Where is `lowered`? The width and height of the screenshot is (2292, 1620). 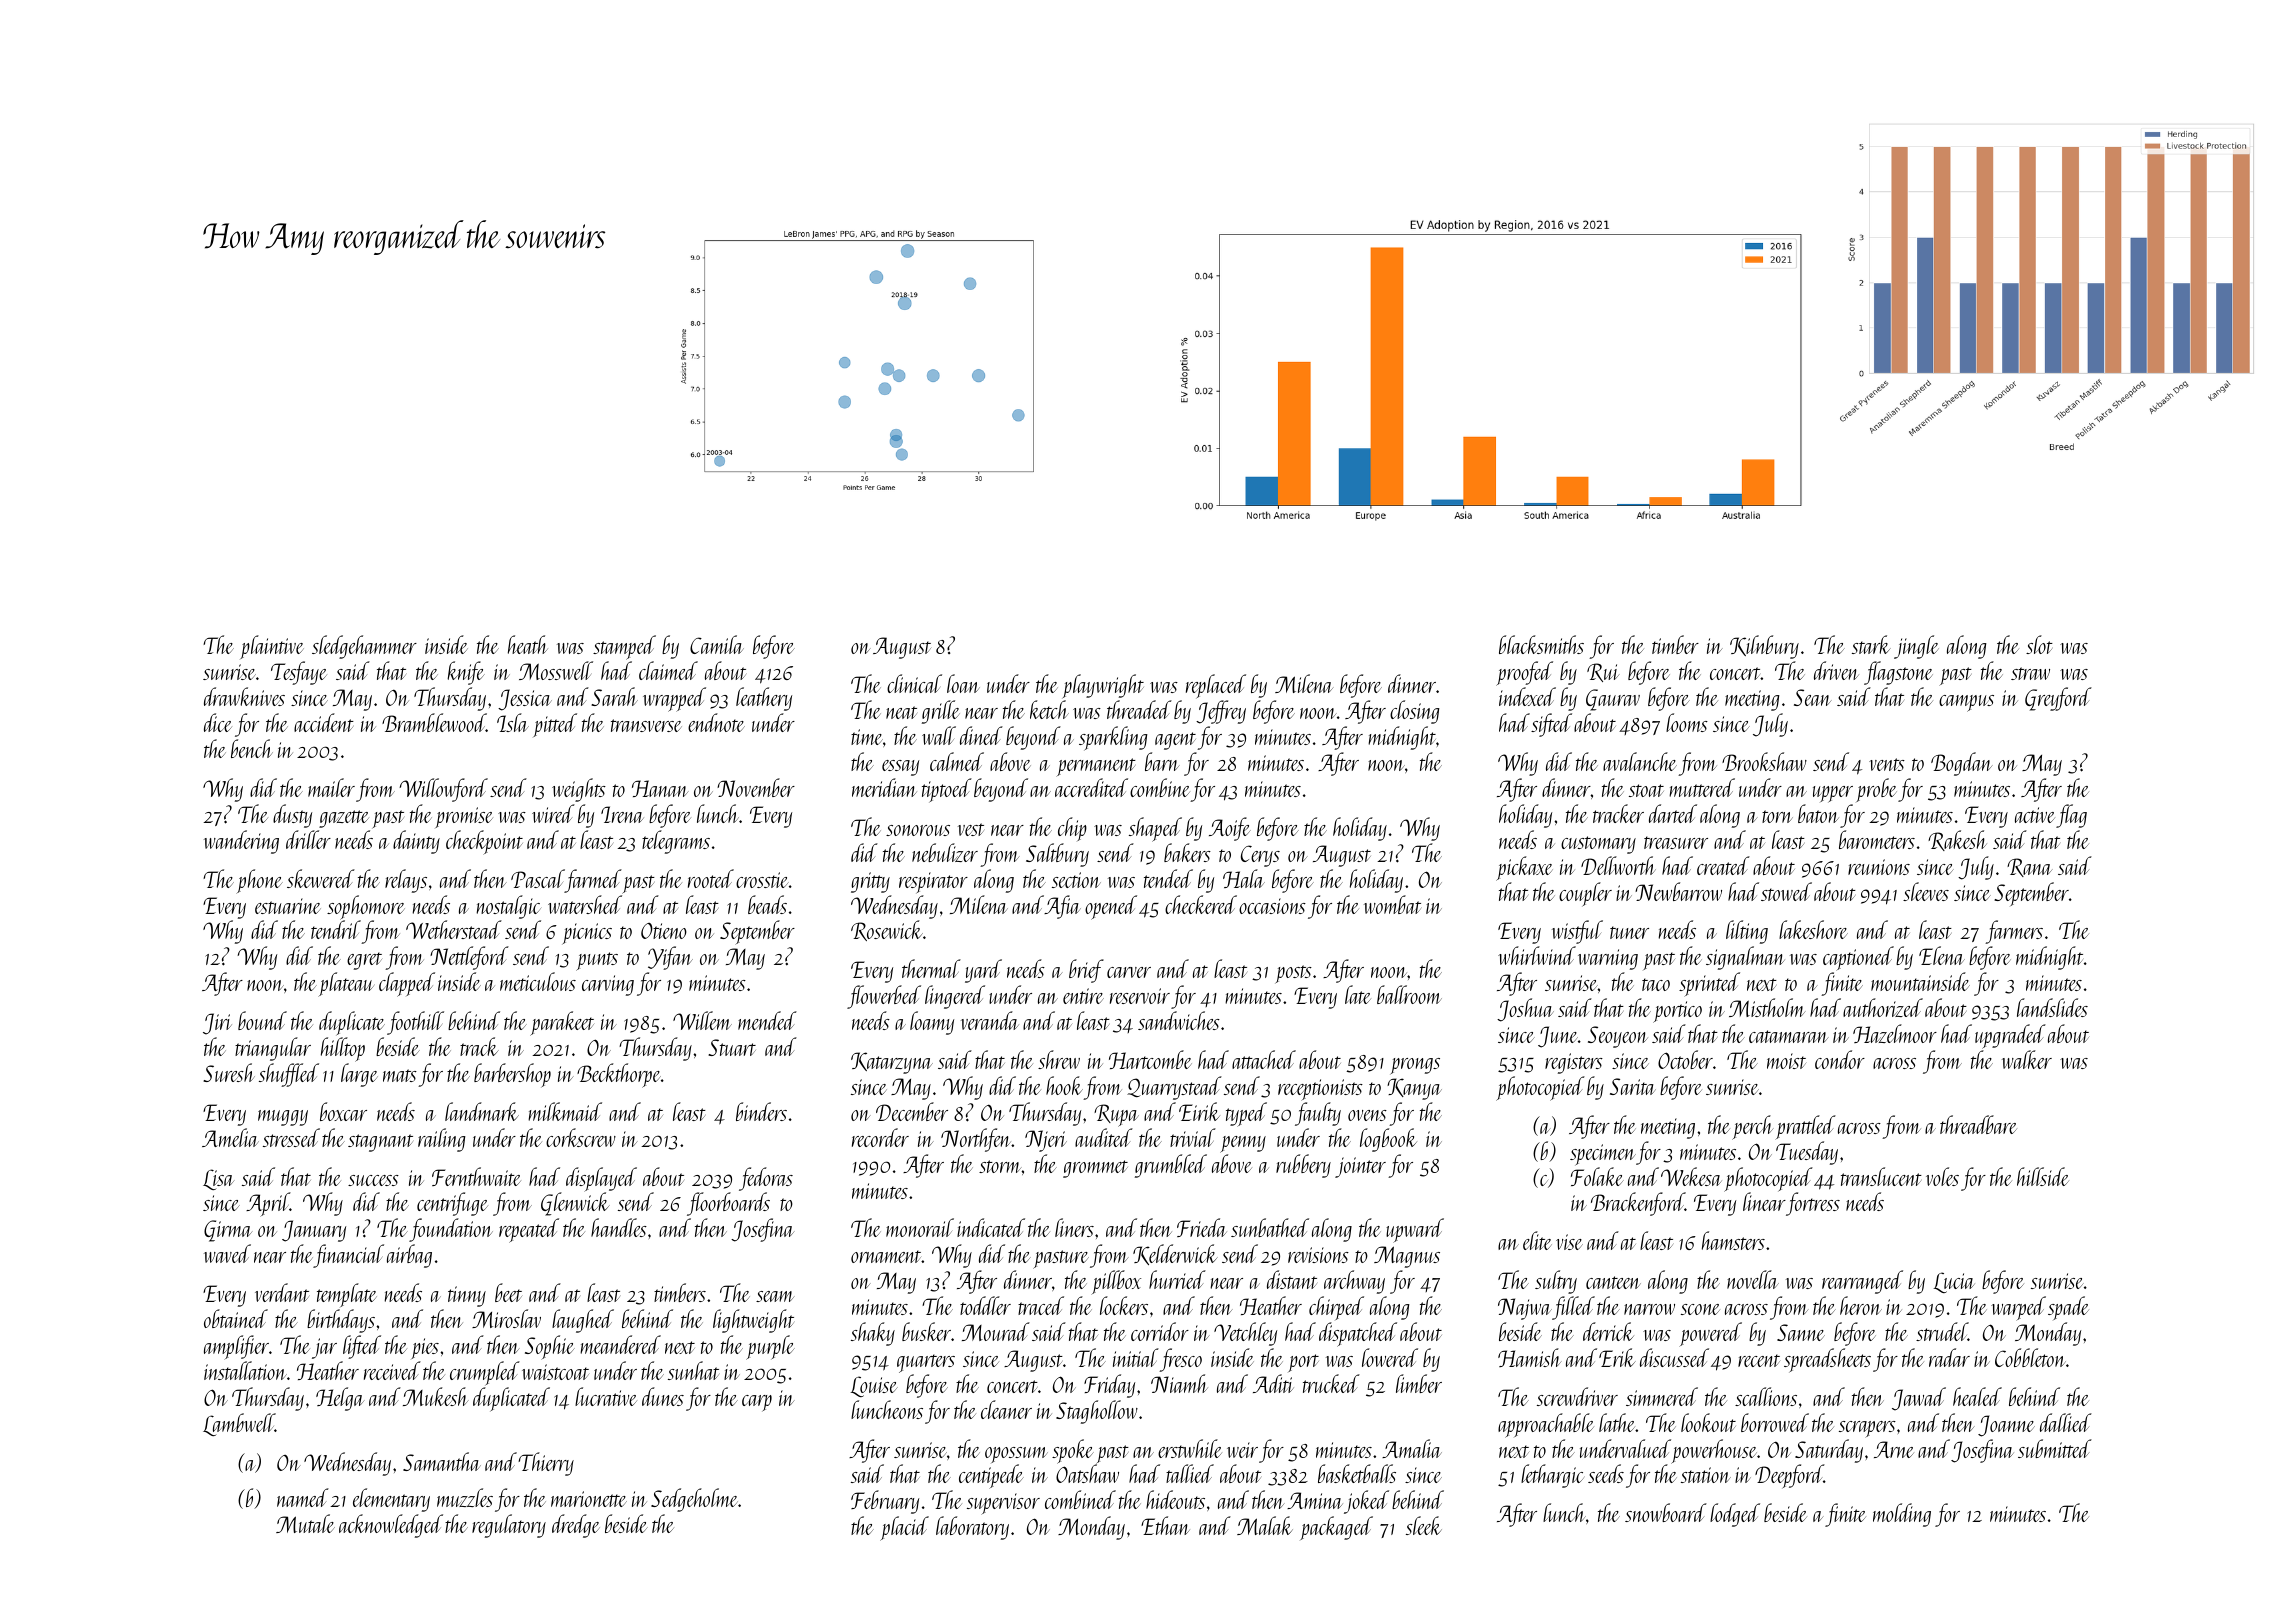
lowered is located at coordinates (1390, 1357).
